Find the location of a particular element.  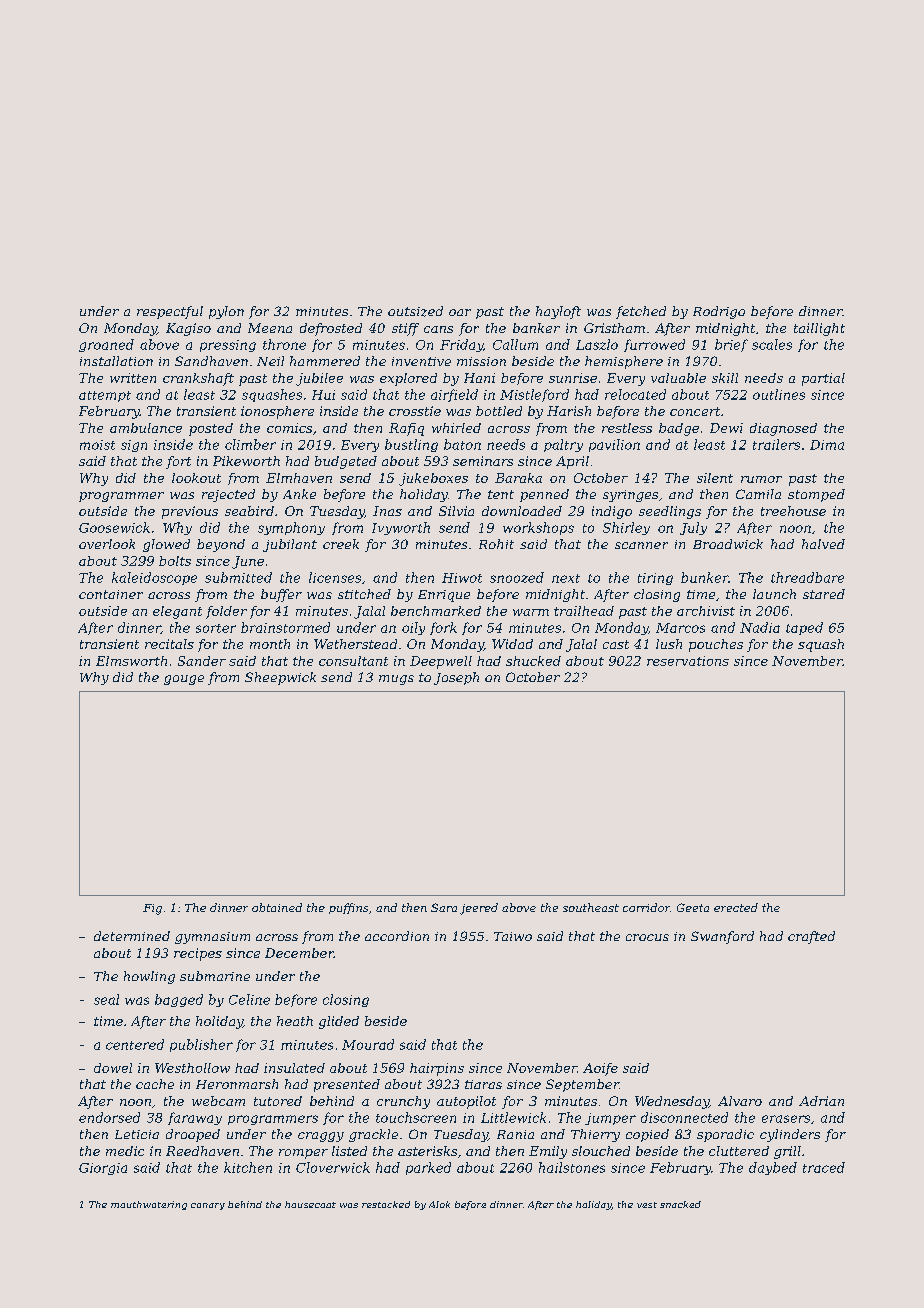

shucked is located at coordinates (533, 661).
